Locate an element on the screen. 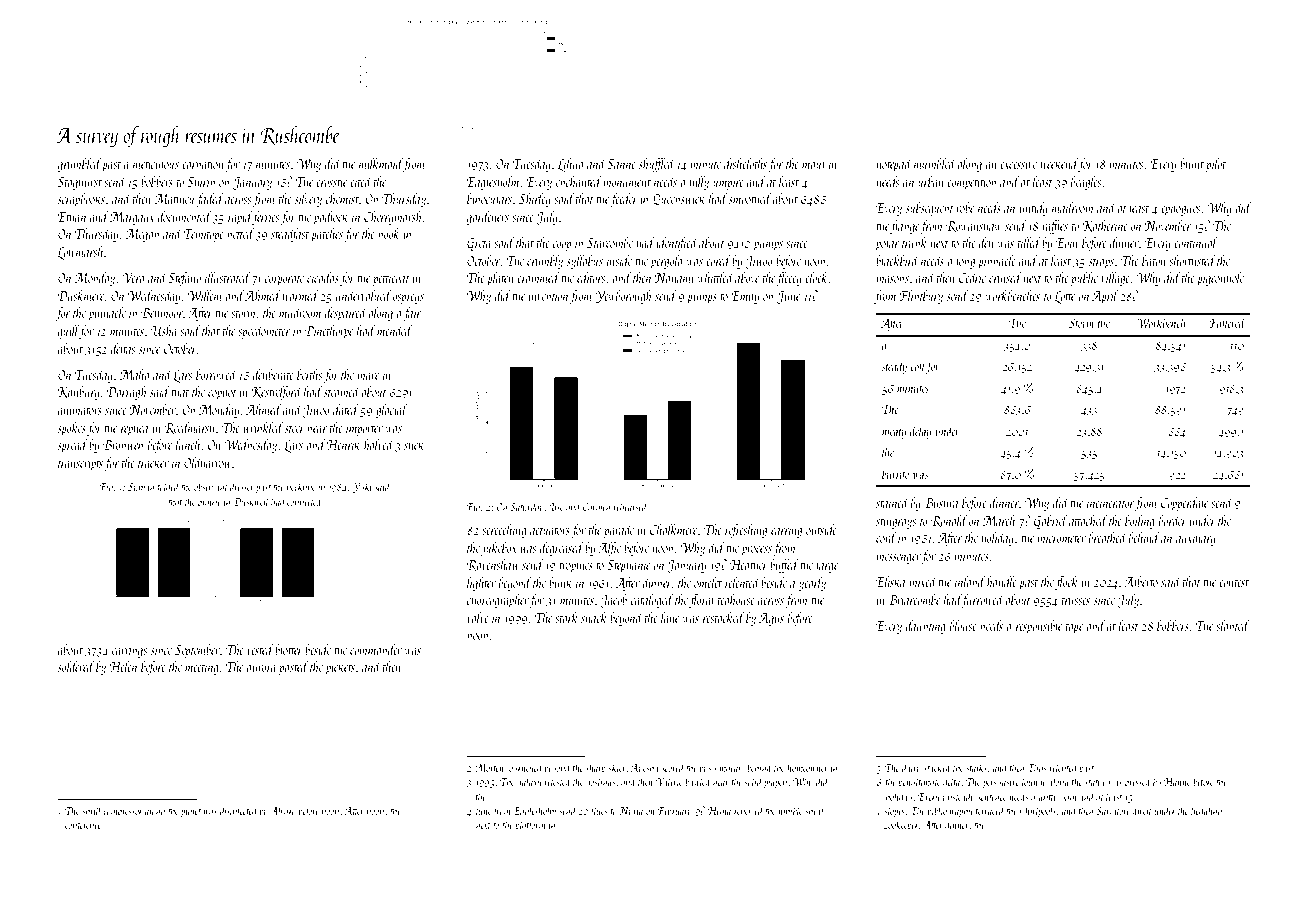 The image size is (1308, 924). Chalkmere is located at coordinates (673, 529).
